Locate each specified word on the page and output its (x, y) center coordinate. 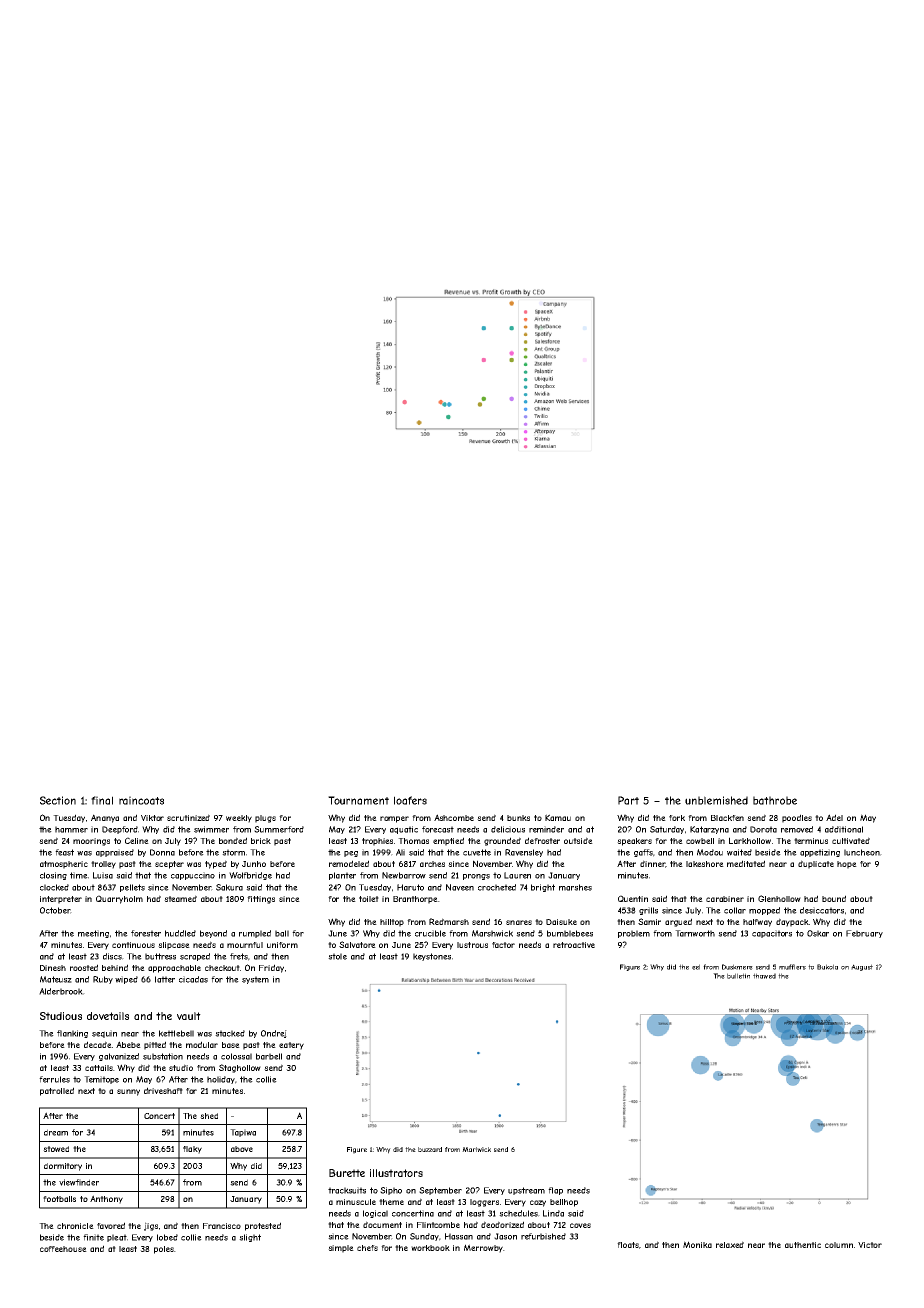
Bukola (827, 967)
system (255, 980)
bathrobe (775, 800)
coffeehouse (63, 1249)
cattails (99, 1068)
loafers (410, 800)
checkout (222, 968)
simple (341, 1249)
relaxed (730, 1244)
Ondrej (274, 1034)
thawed (764, 976)
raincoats (141, 800)
